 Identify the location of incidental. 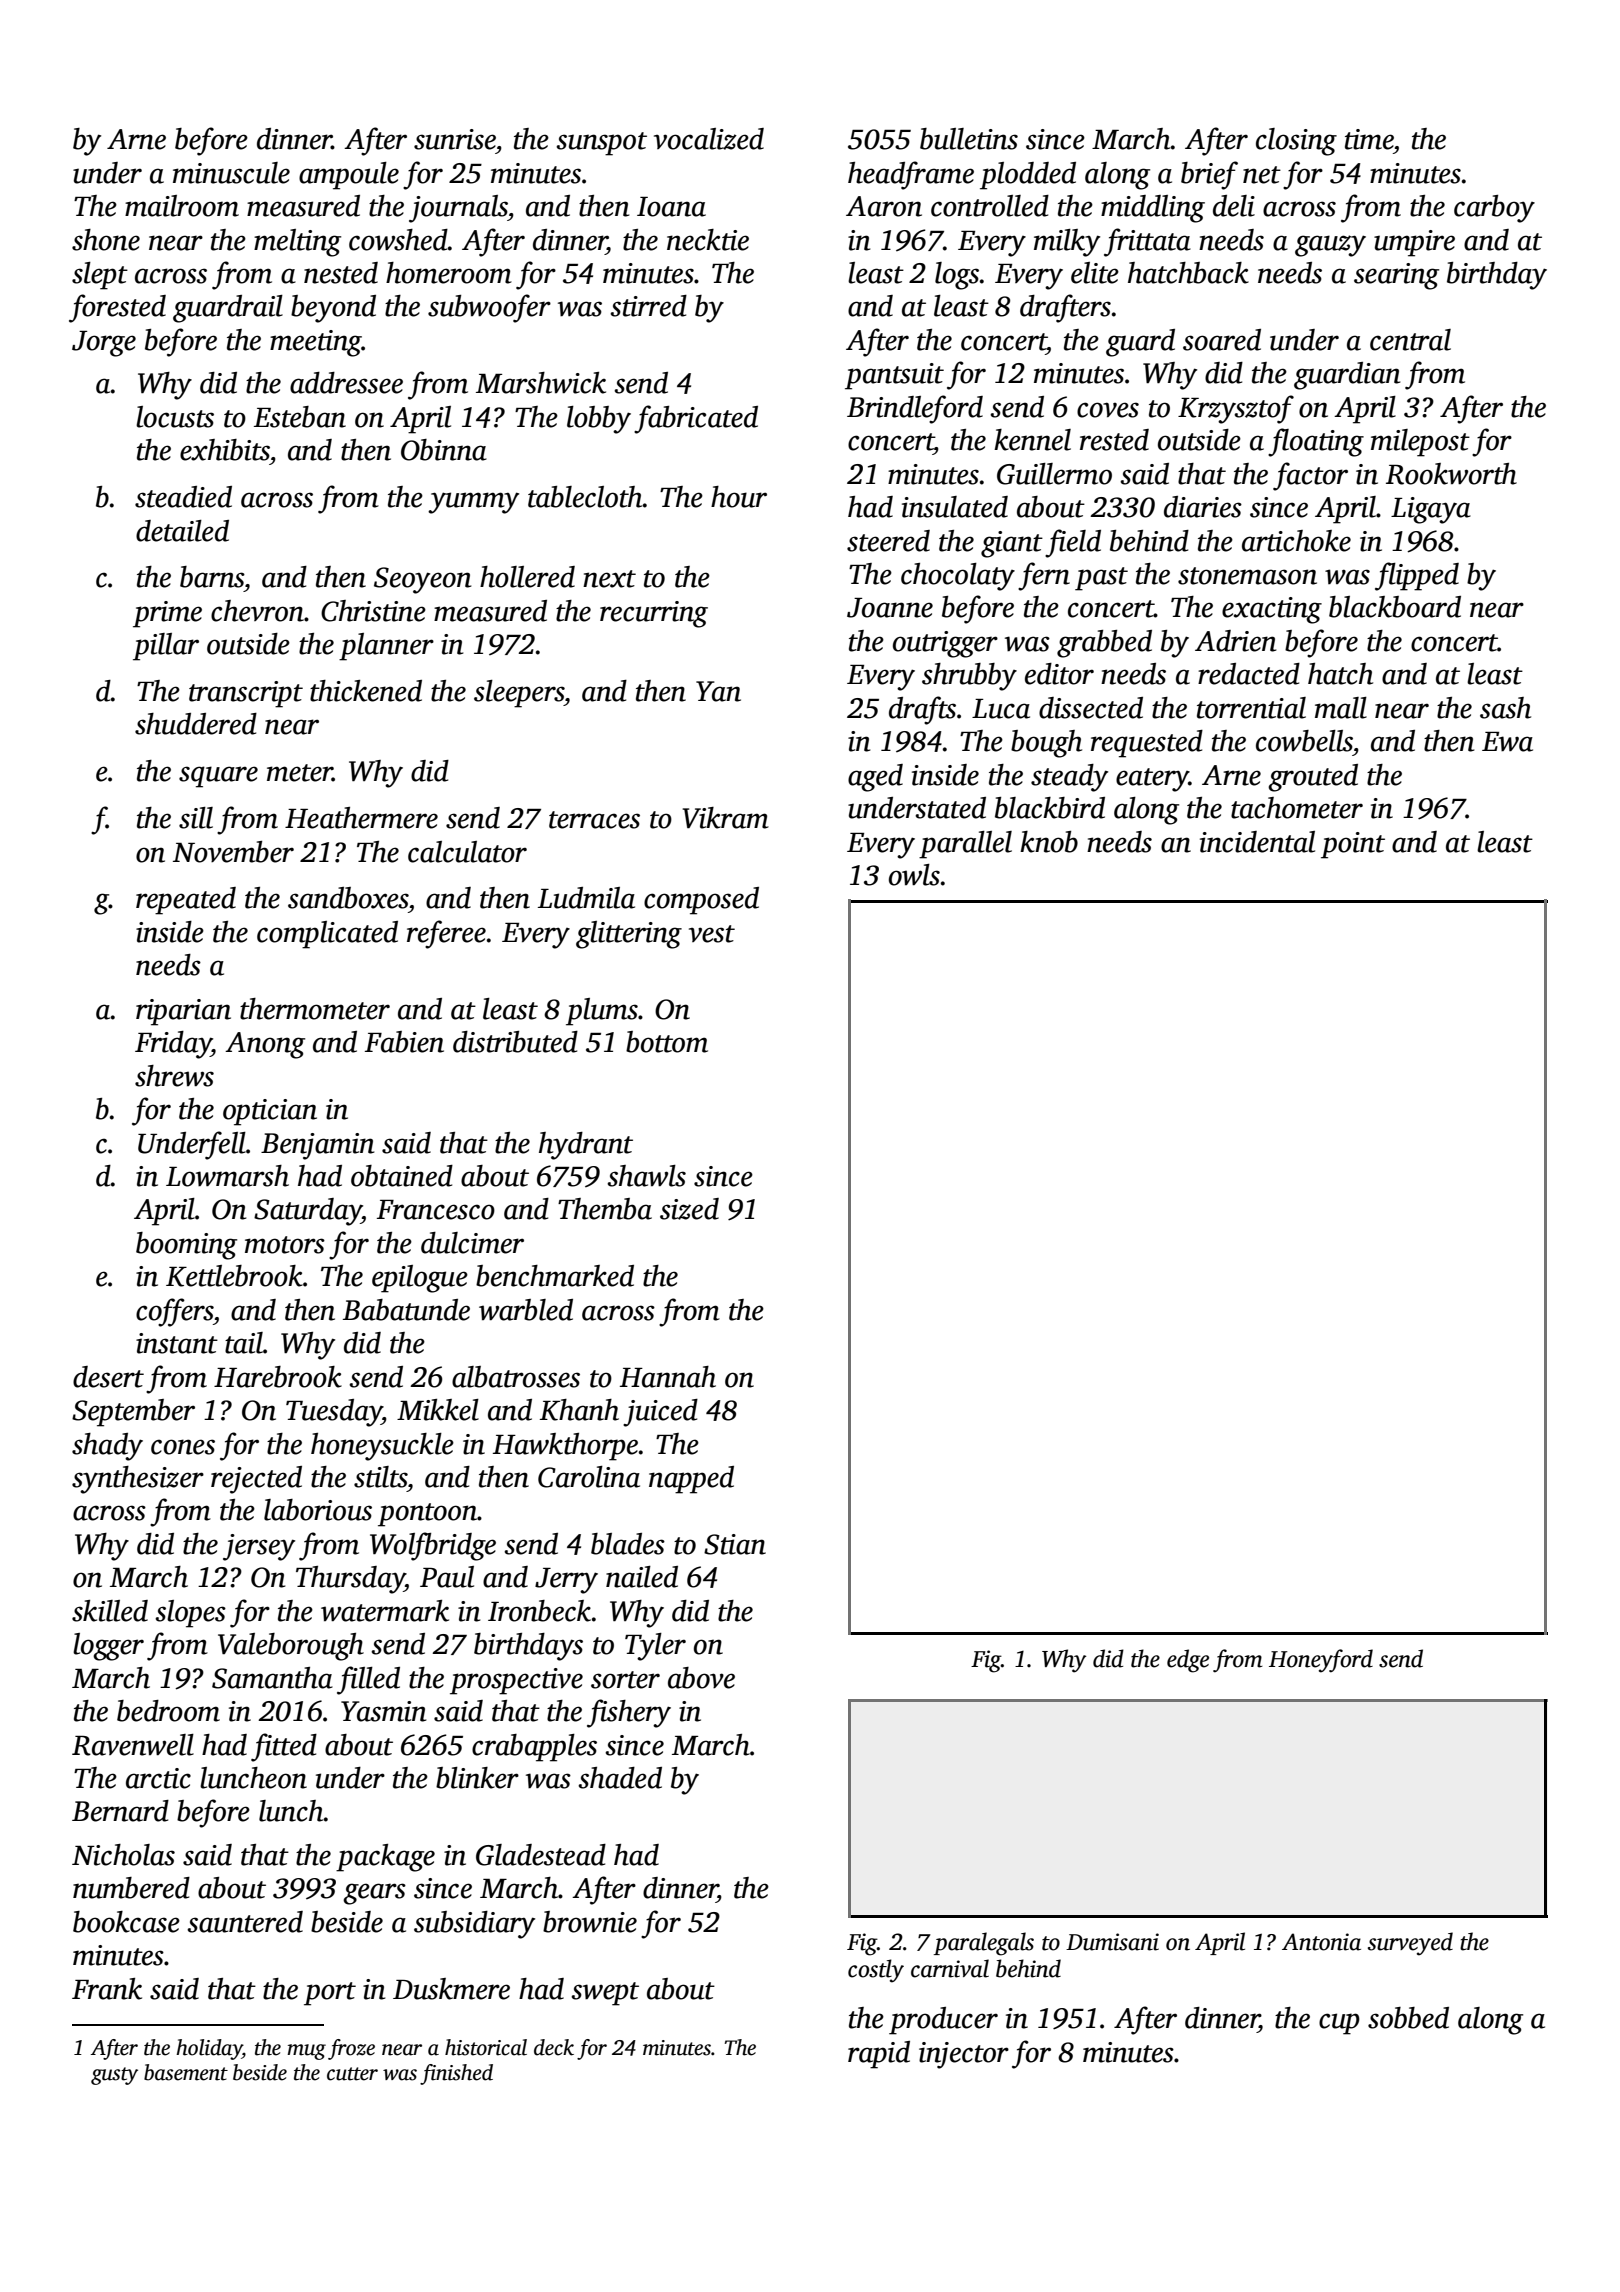
(1257, 842).
